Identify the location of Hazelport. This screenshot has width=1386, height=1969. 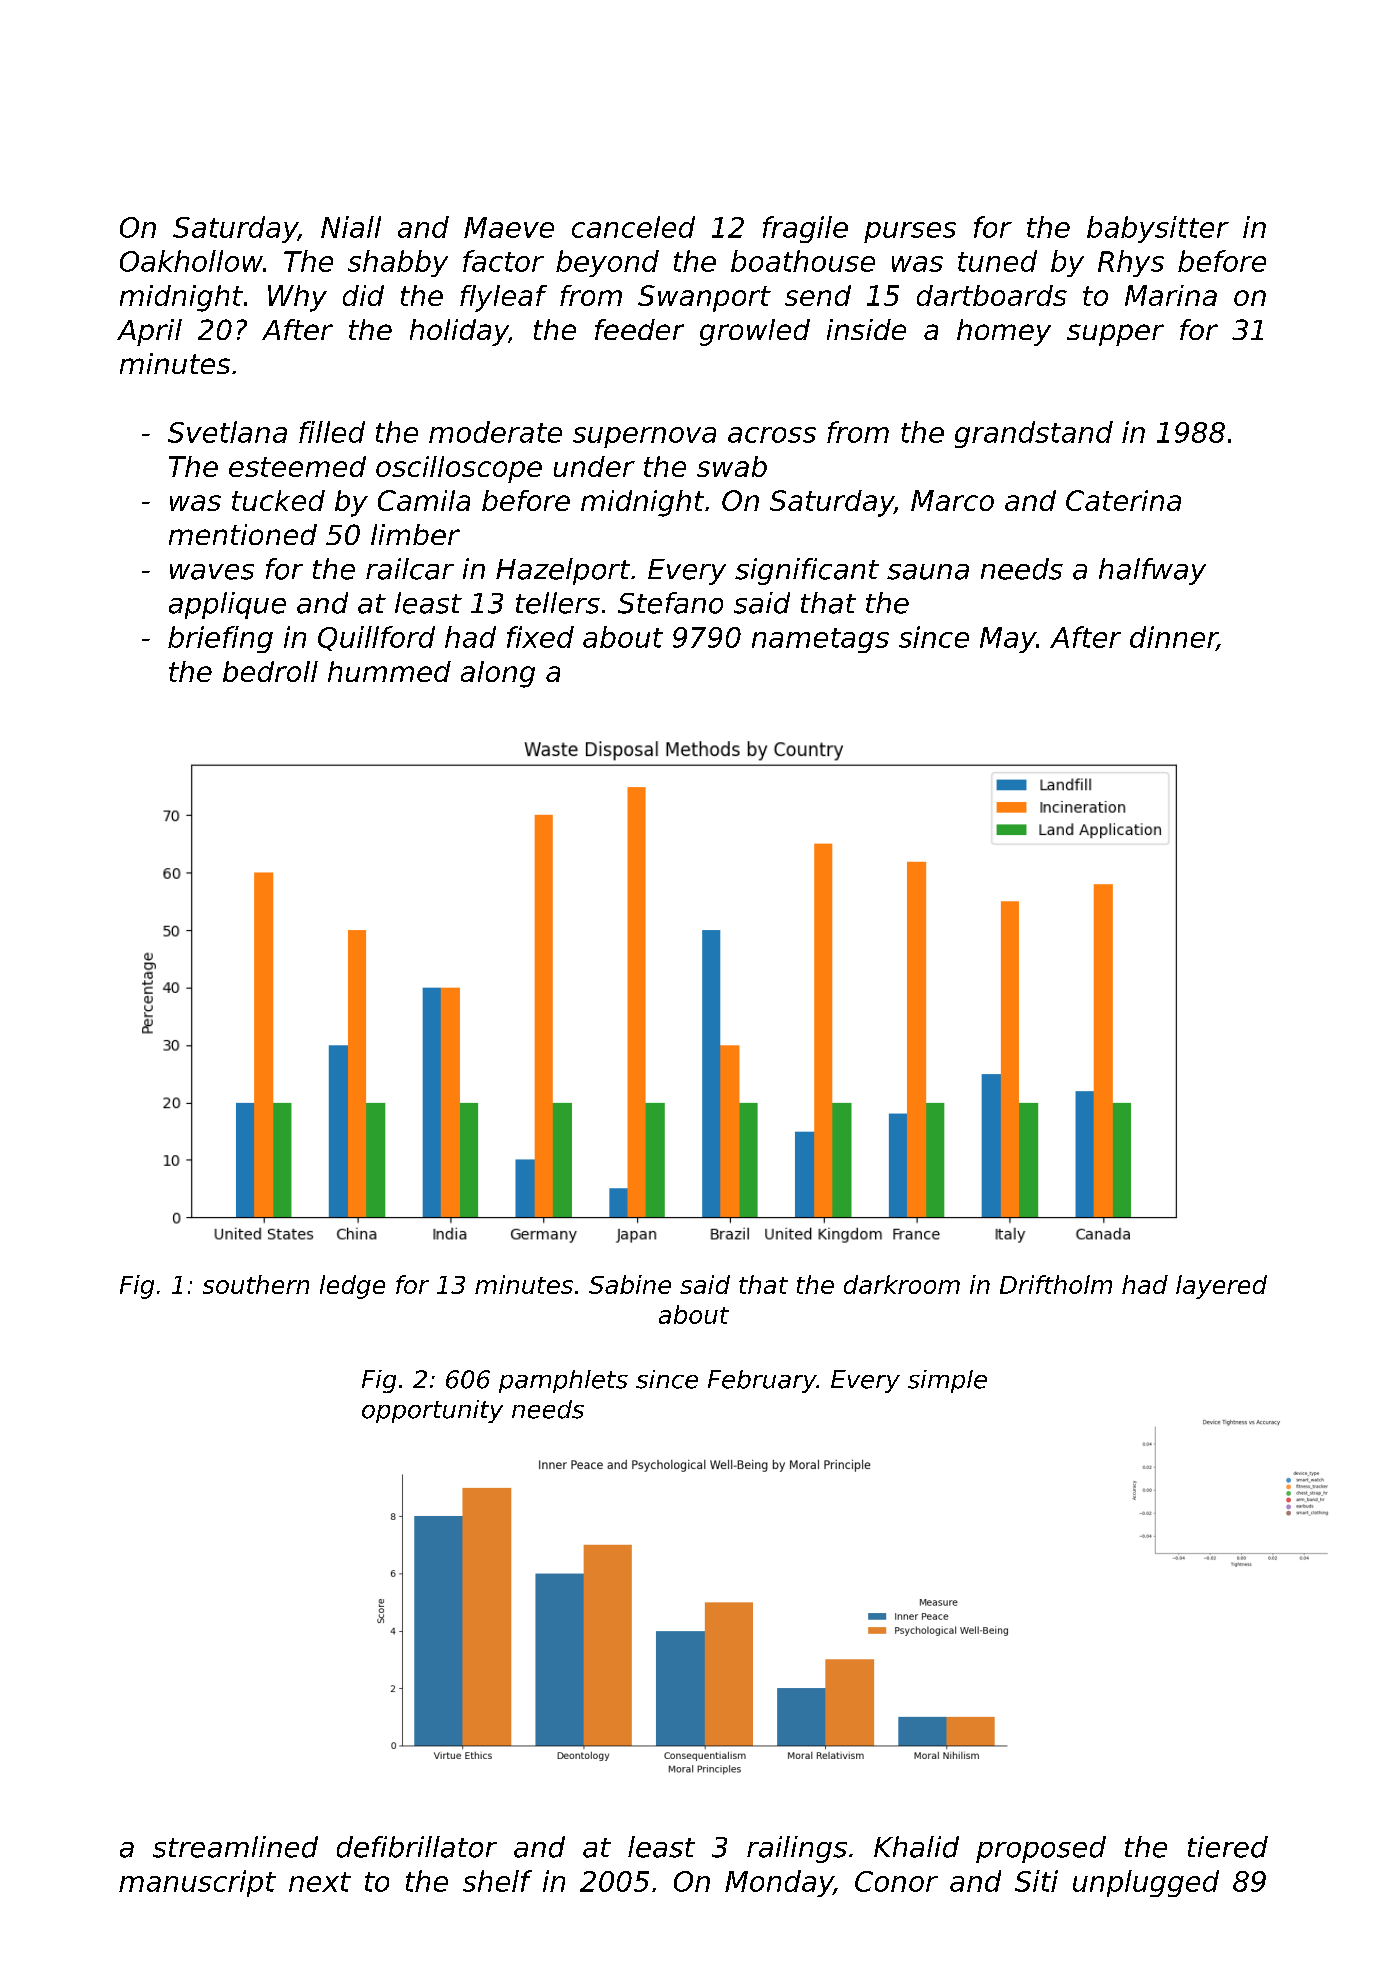
(563, 571).
